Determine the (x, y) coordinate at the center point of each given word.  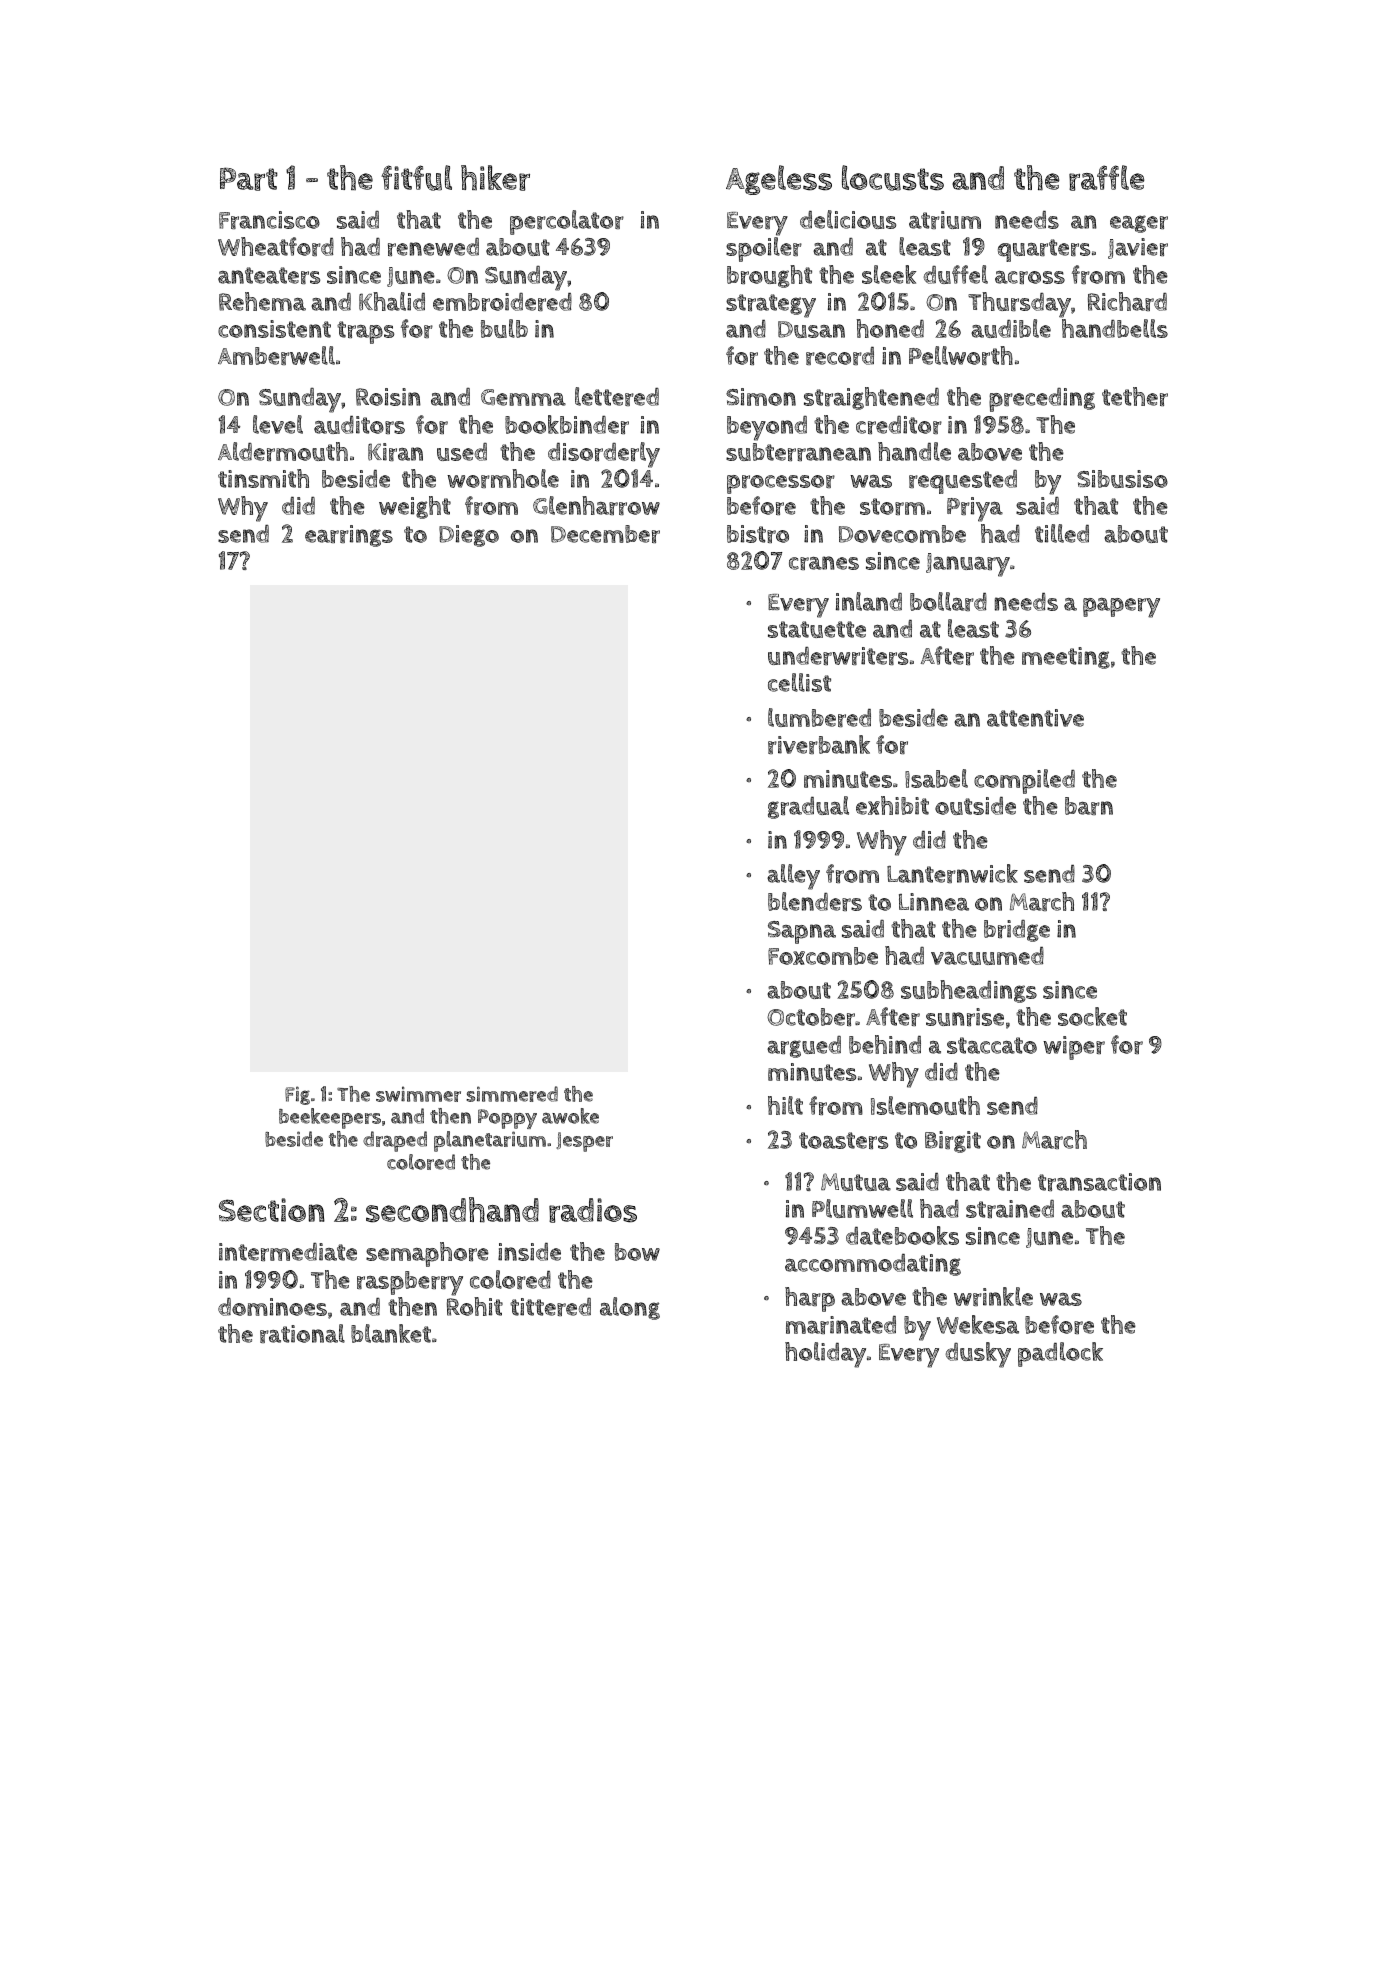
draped (395, 1141)
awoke (570, 1116)
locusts (893, 178)
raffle (1106, 178)
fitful (416, 178)
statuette (817, 629)
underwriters (838, 656)
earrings (349, 536)
